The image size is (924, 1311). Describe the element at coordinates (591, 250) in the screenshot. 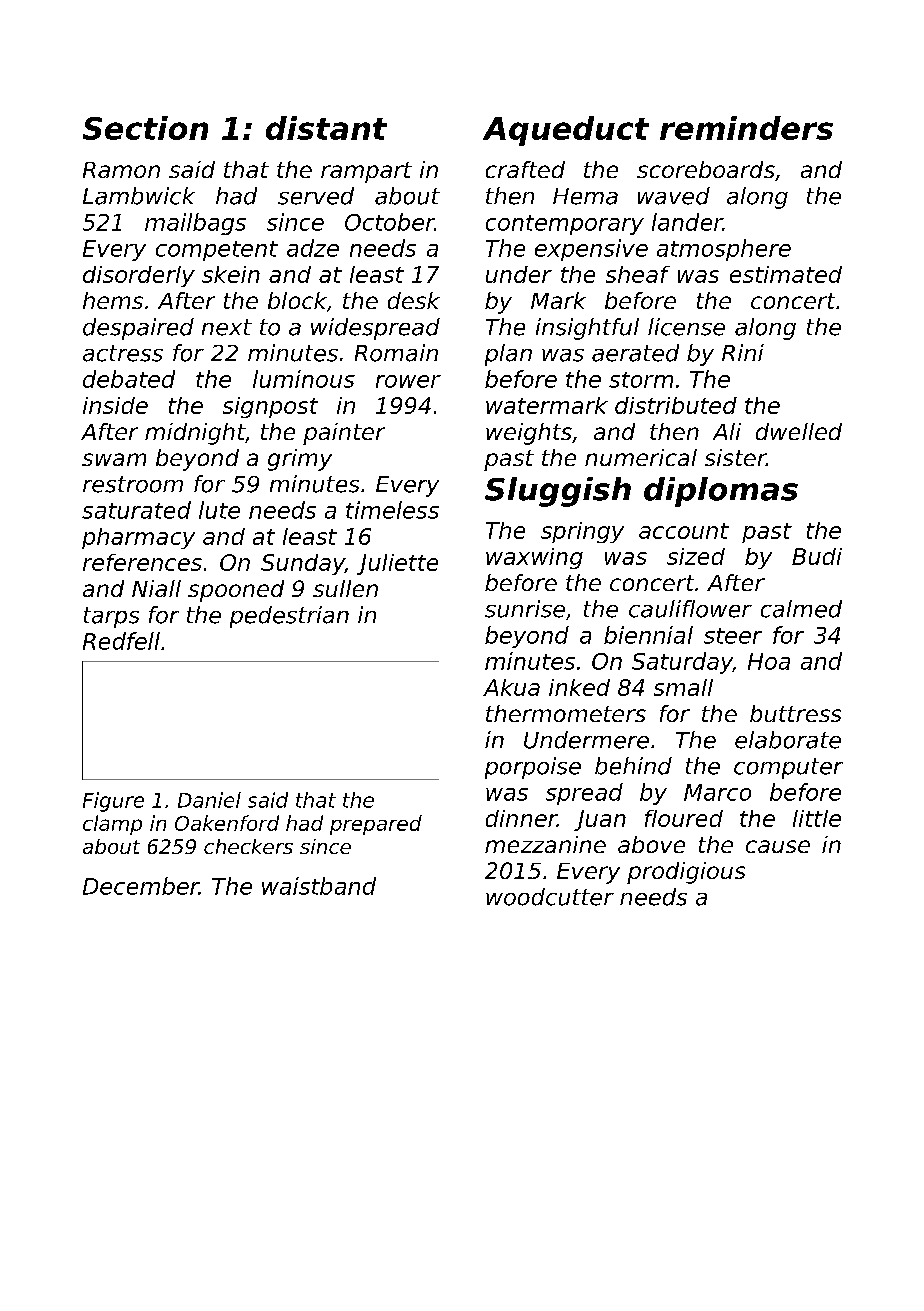

I see `expensive` at that location.
